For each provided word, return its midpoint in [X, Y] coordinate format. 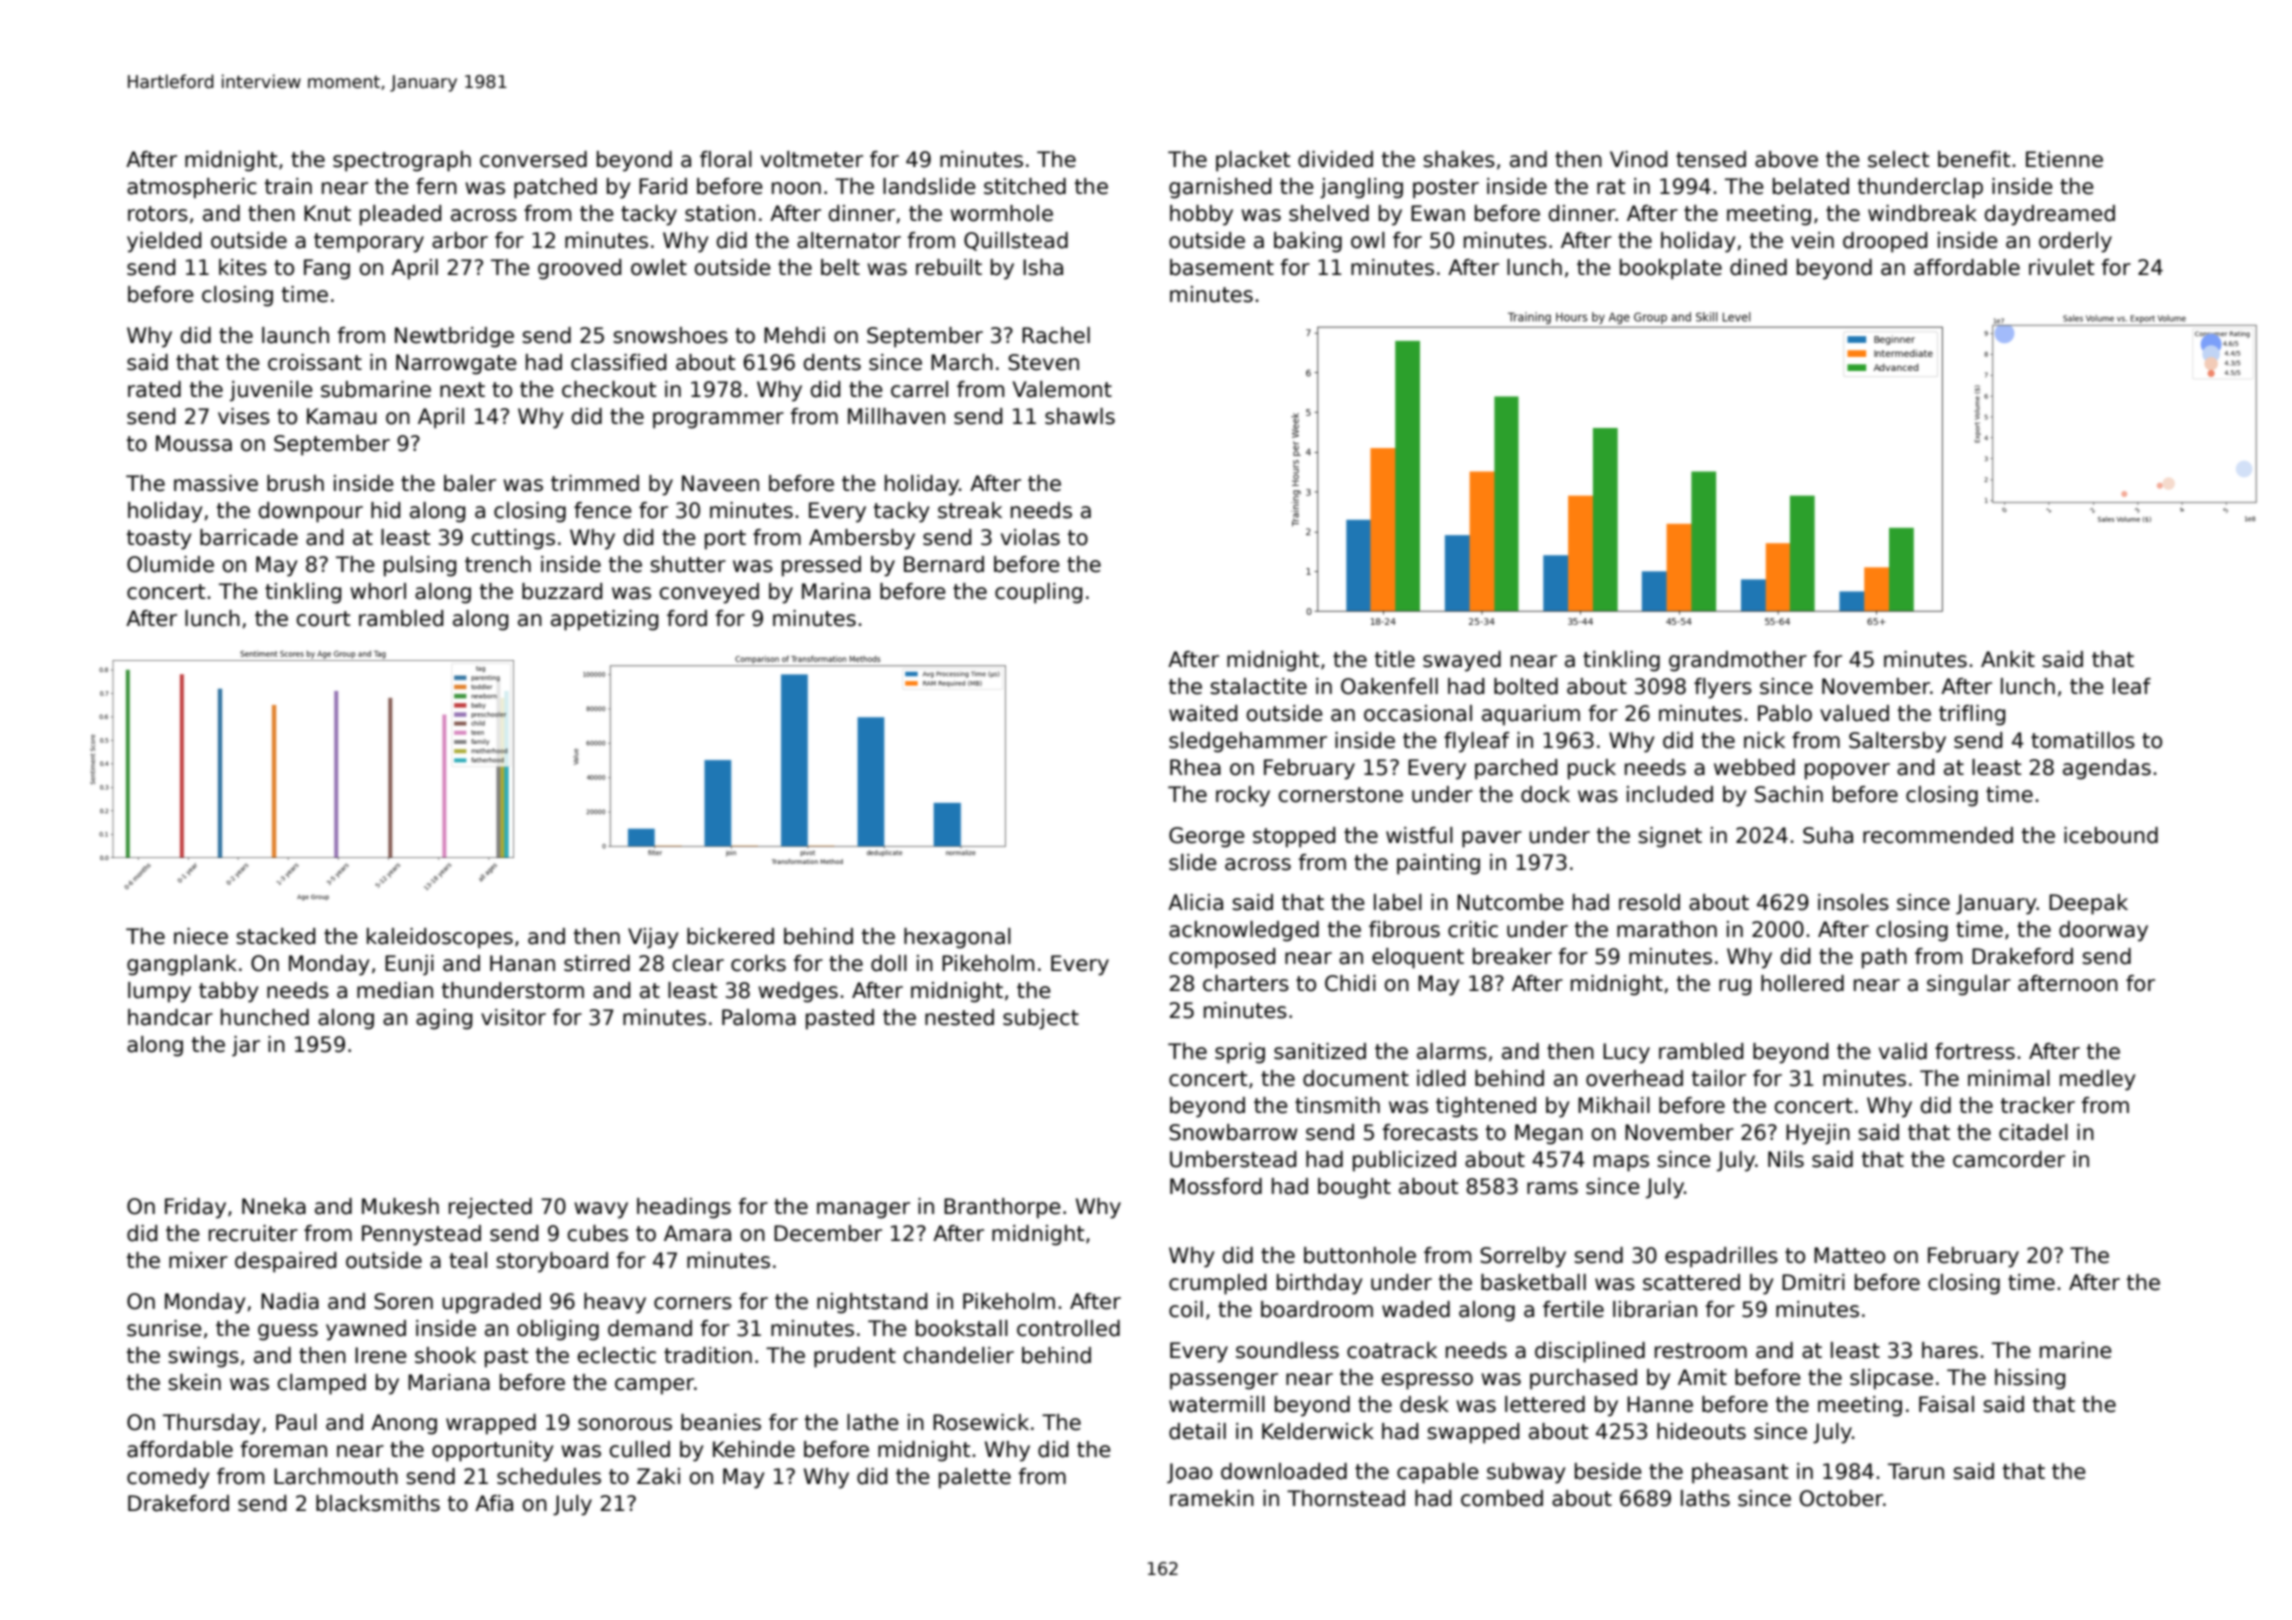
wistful [1419, 835]
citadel [2033, 1132]
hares [1950, 1350]
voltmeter [812, 159]
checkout [609, 389]
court [323, 619]
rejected [490, 1208]
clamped [321, 1384]
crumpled [1217, 1284]
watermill [1217, 1404]
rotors [158, 214]
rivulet [2061, 267]
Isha [1043, 267]
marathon [1667, 929]
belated [1811, 186]
